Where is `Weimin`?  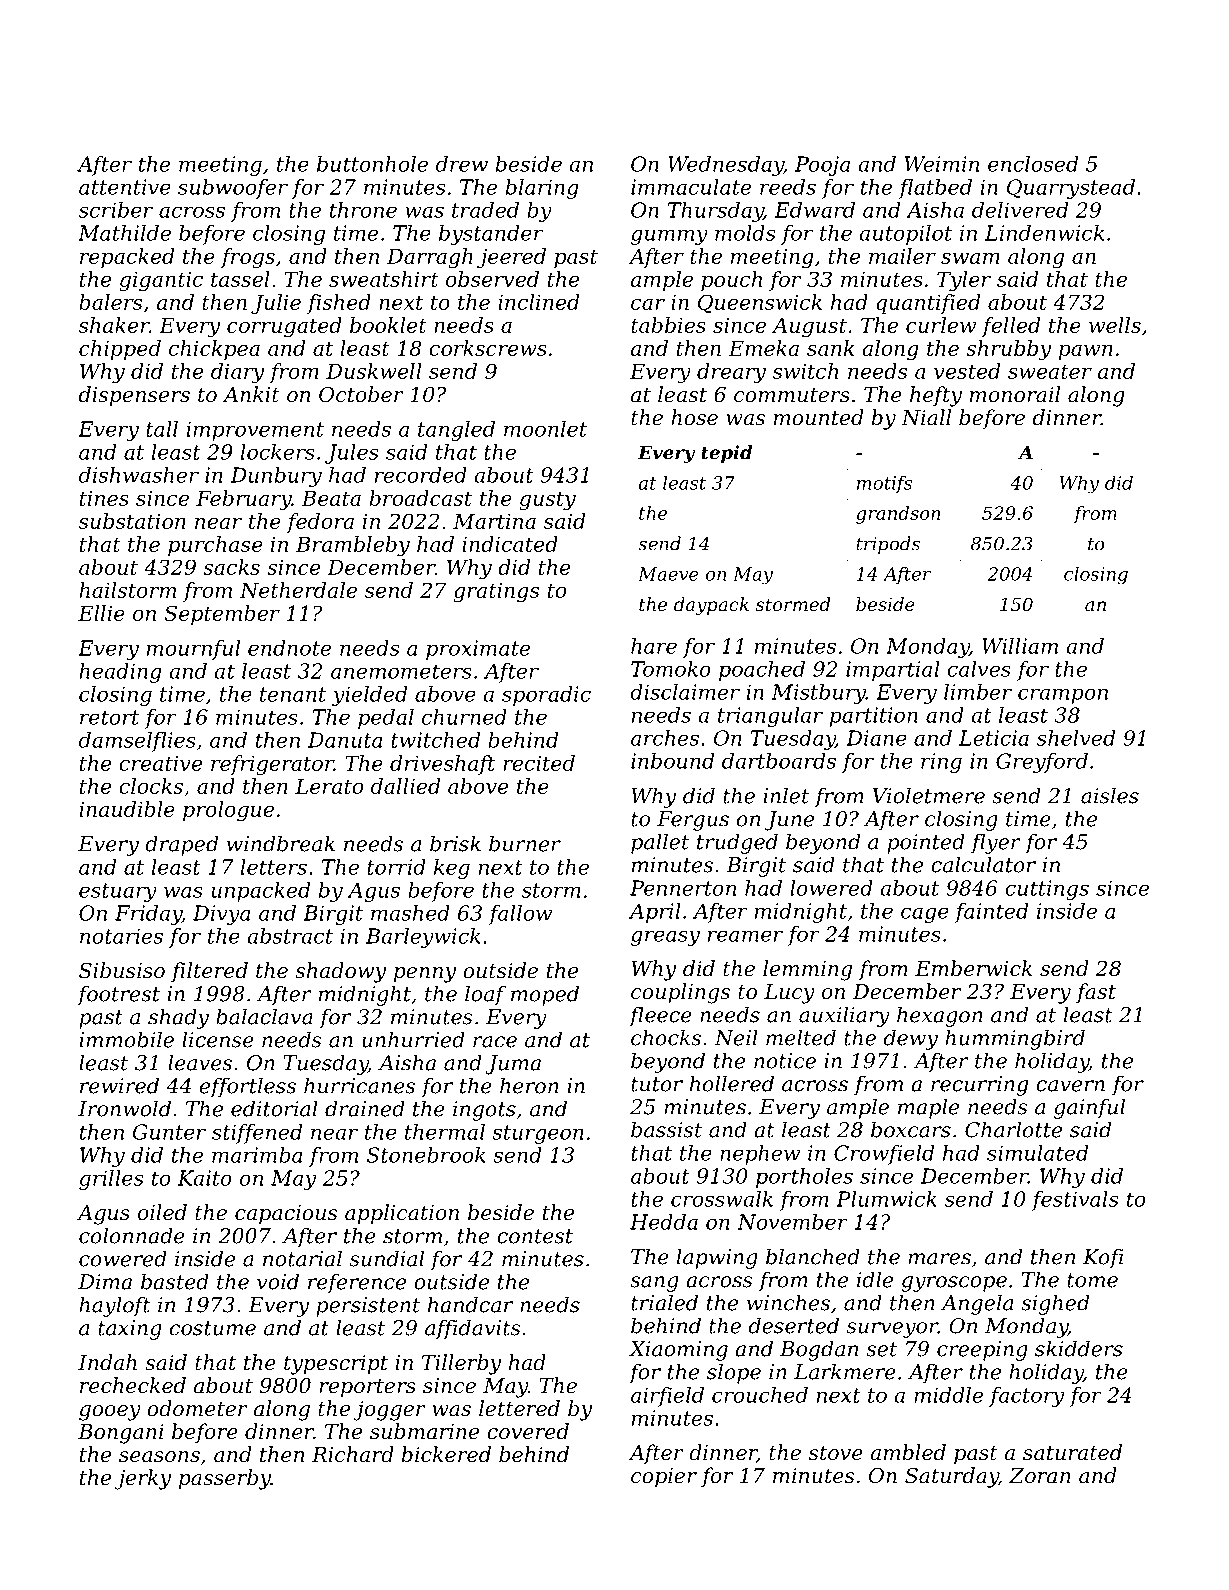 Weimin is located at coordinates (942, 164).
